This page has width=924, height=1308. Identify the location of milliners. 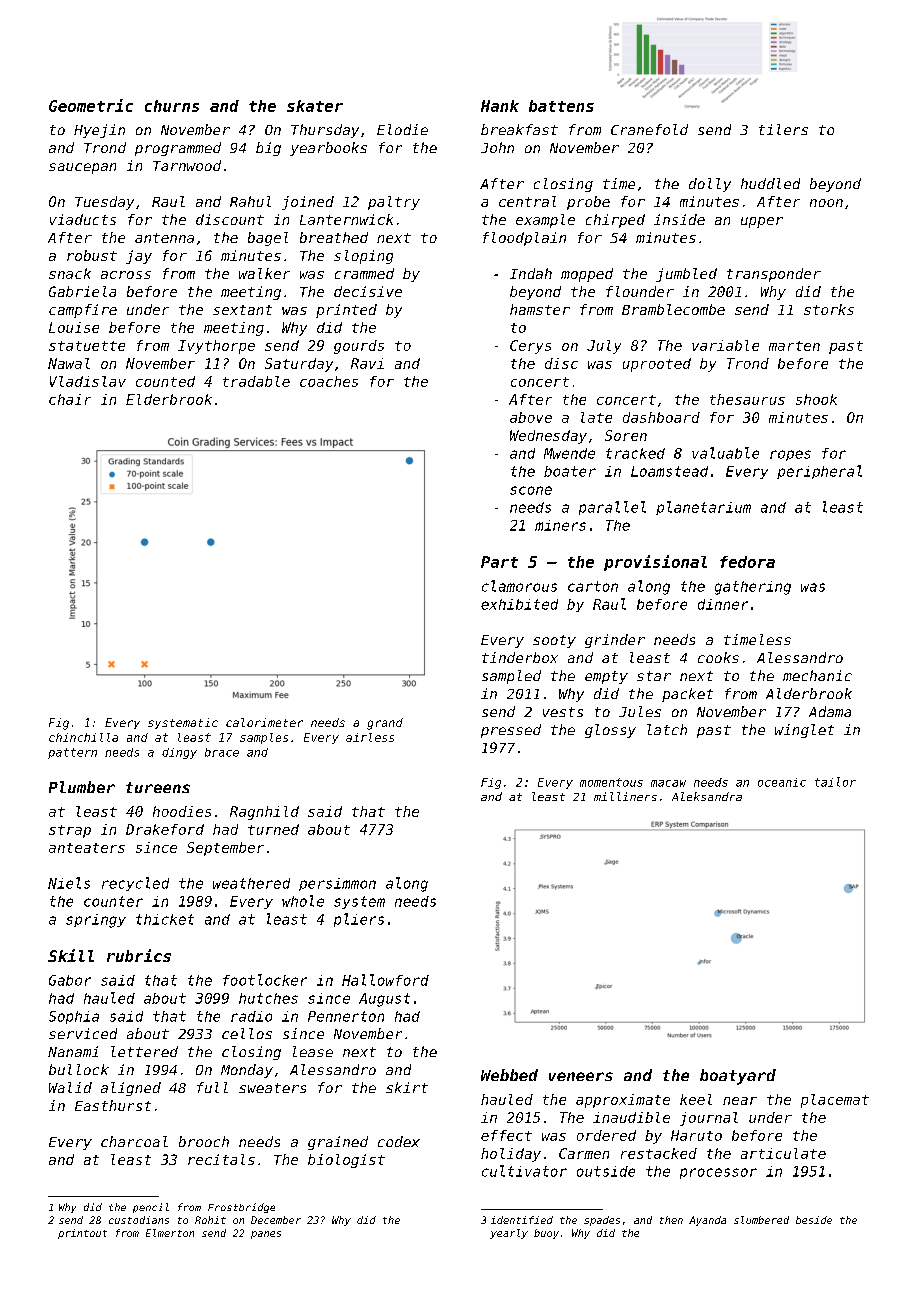
(625, 796).
